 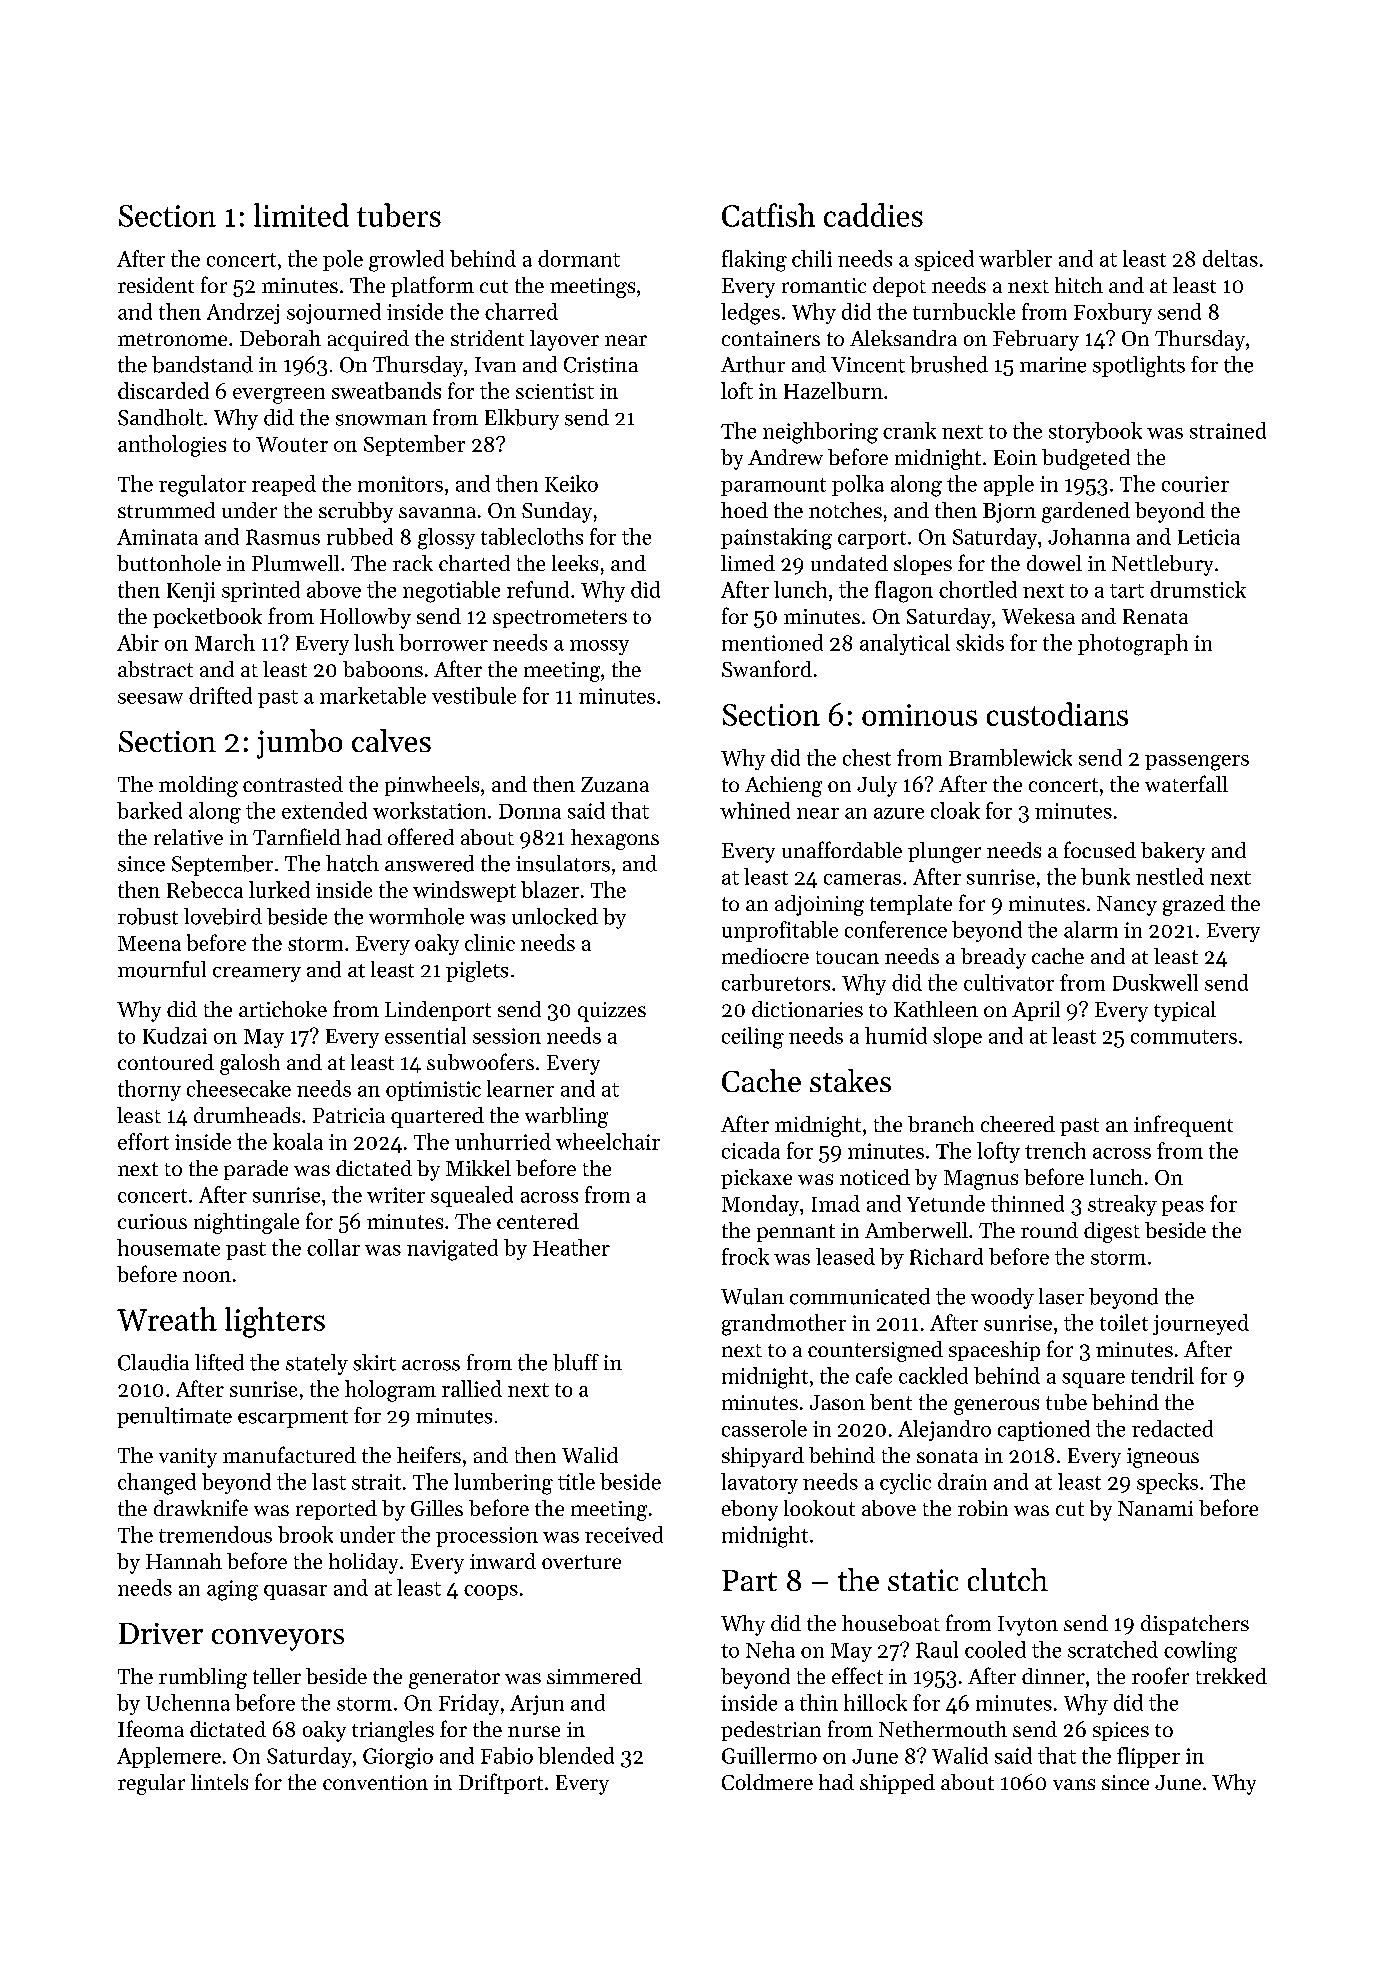 What do you see at coordinates (390, 1391) in the screenshot?
I see `hologram` at bounding box center [390, 1391].
